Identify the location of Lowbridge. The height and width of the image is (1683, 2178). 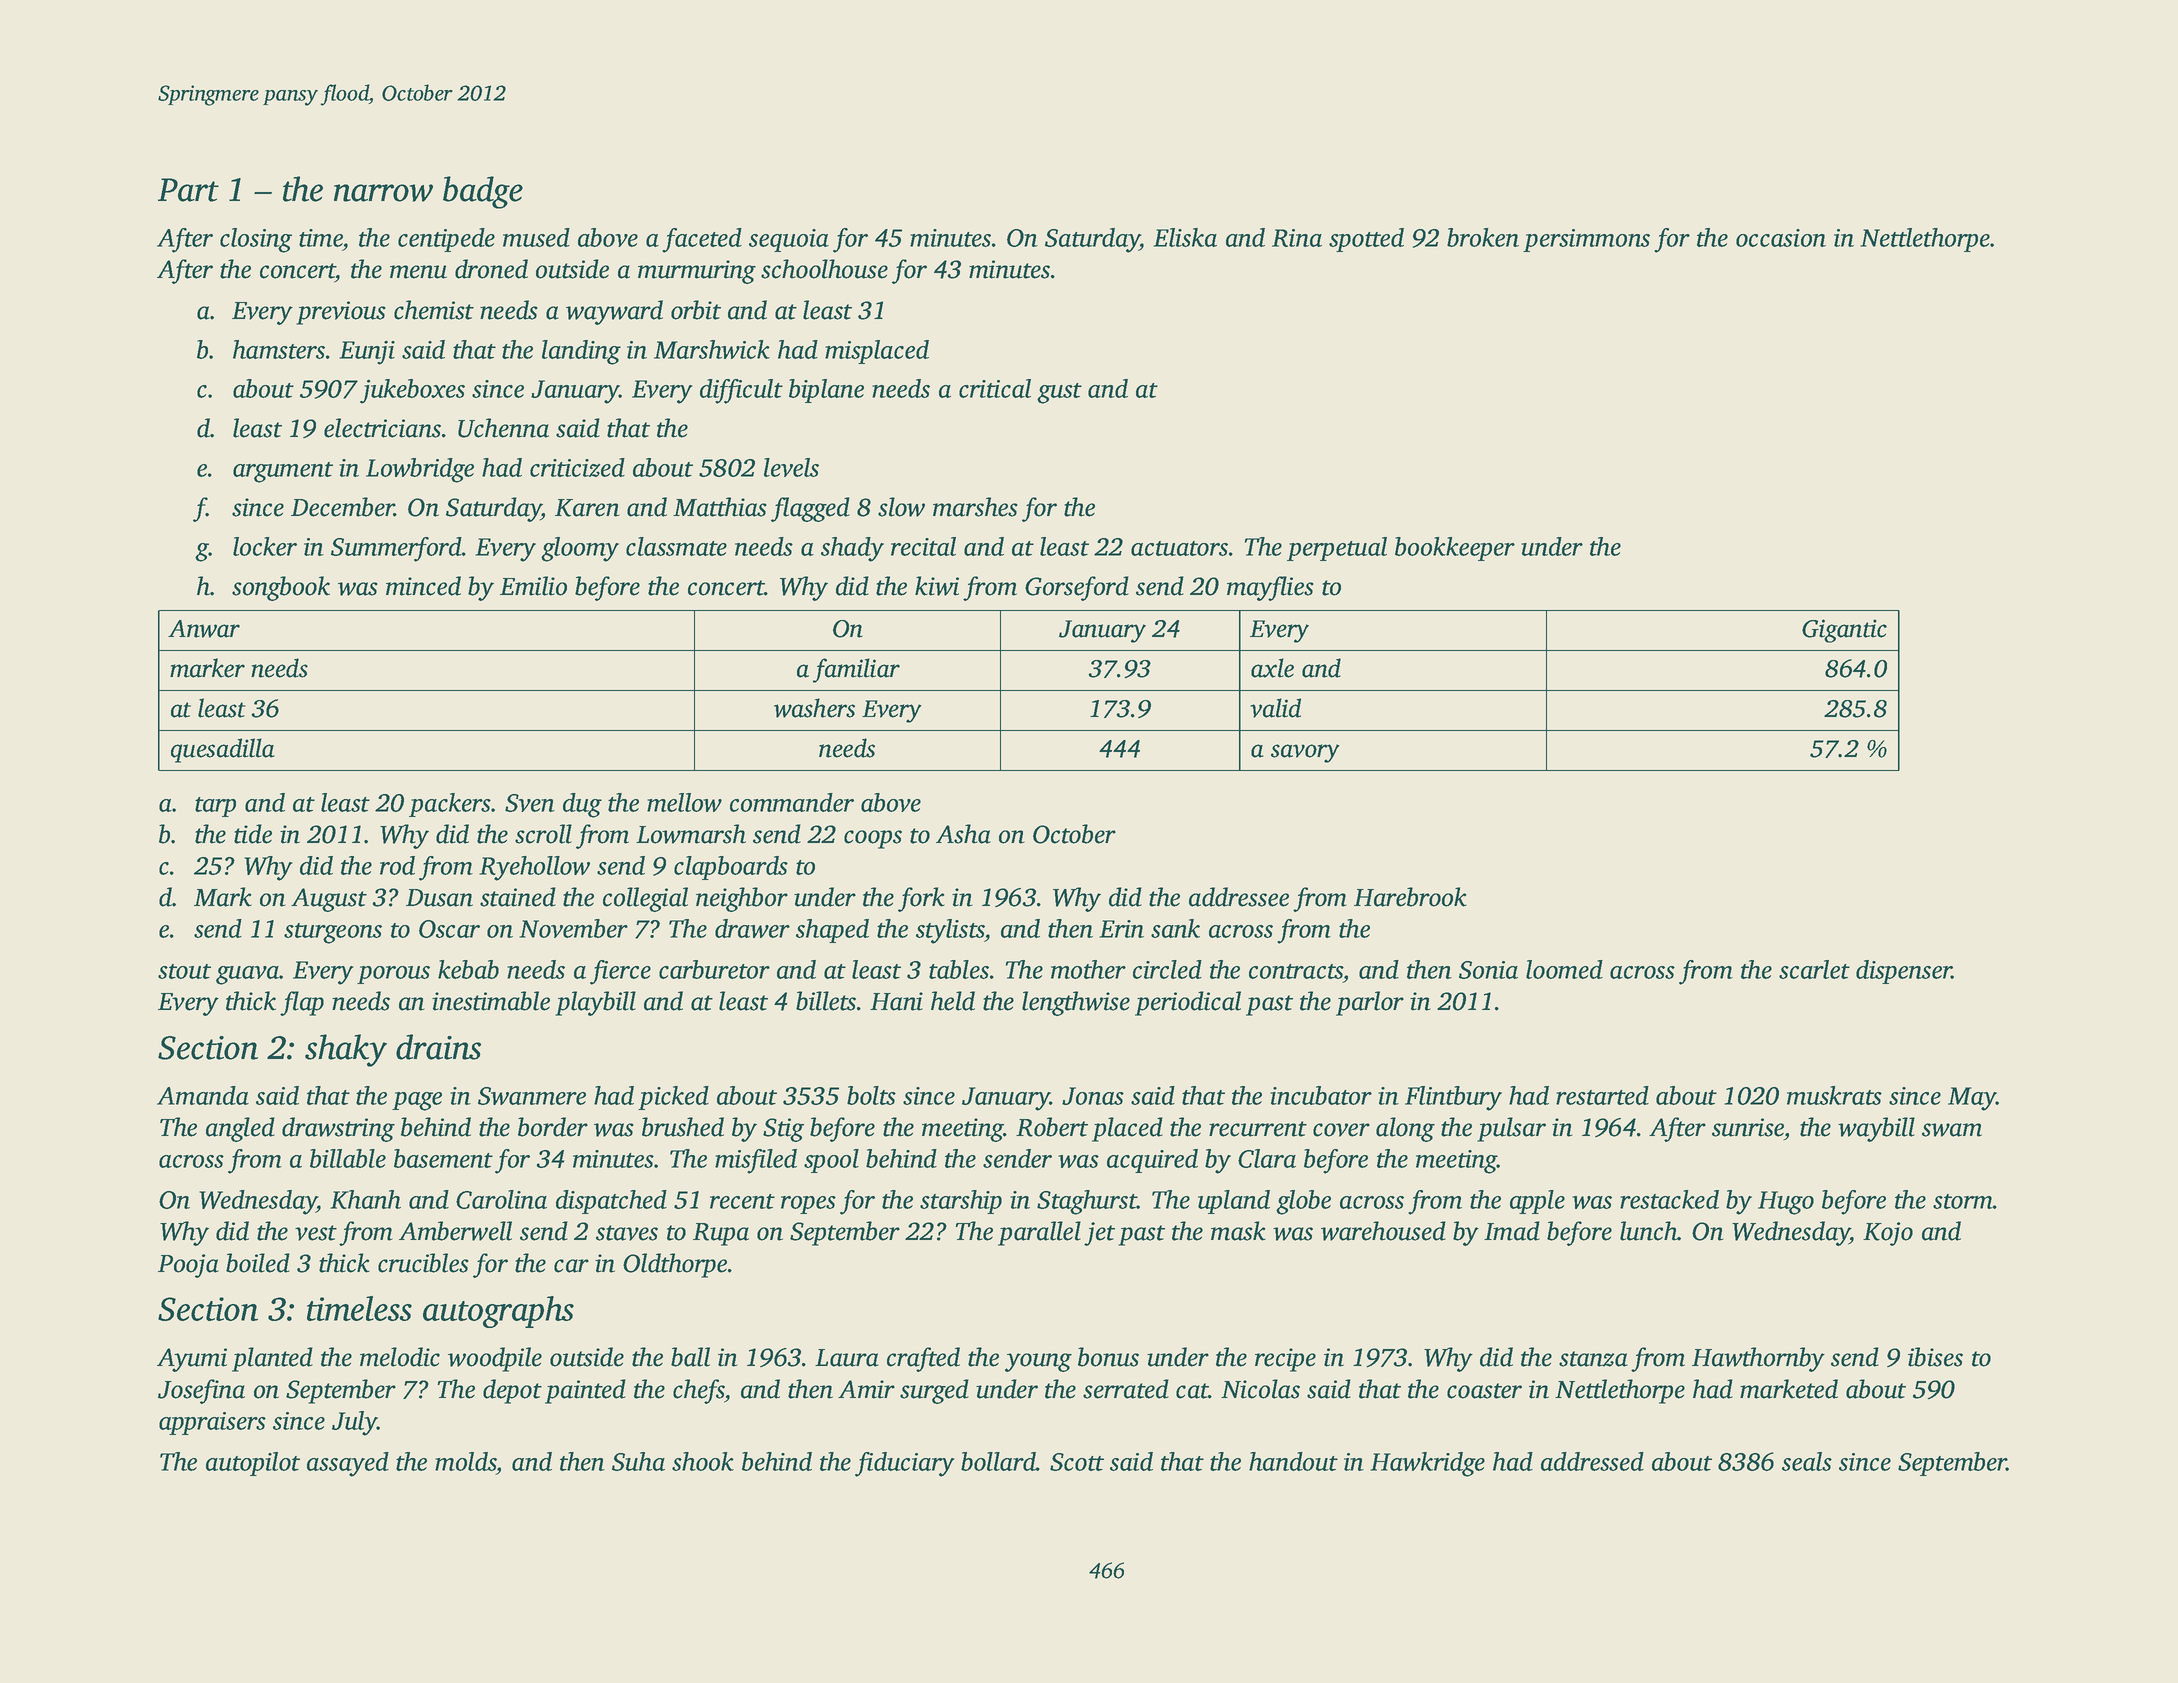
(420, 470).
